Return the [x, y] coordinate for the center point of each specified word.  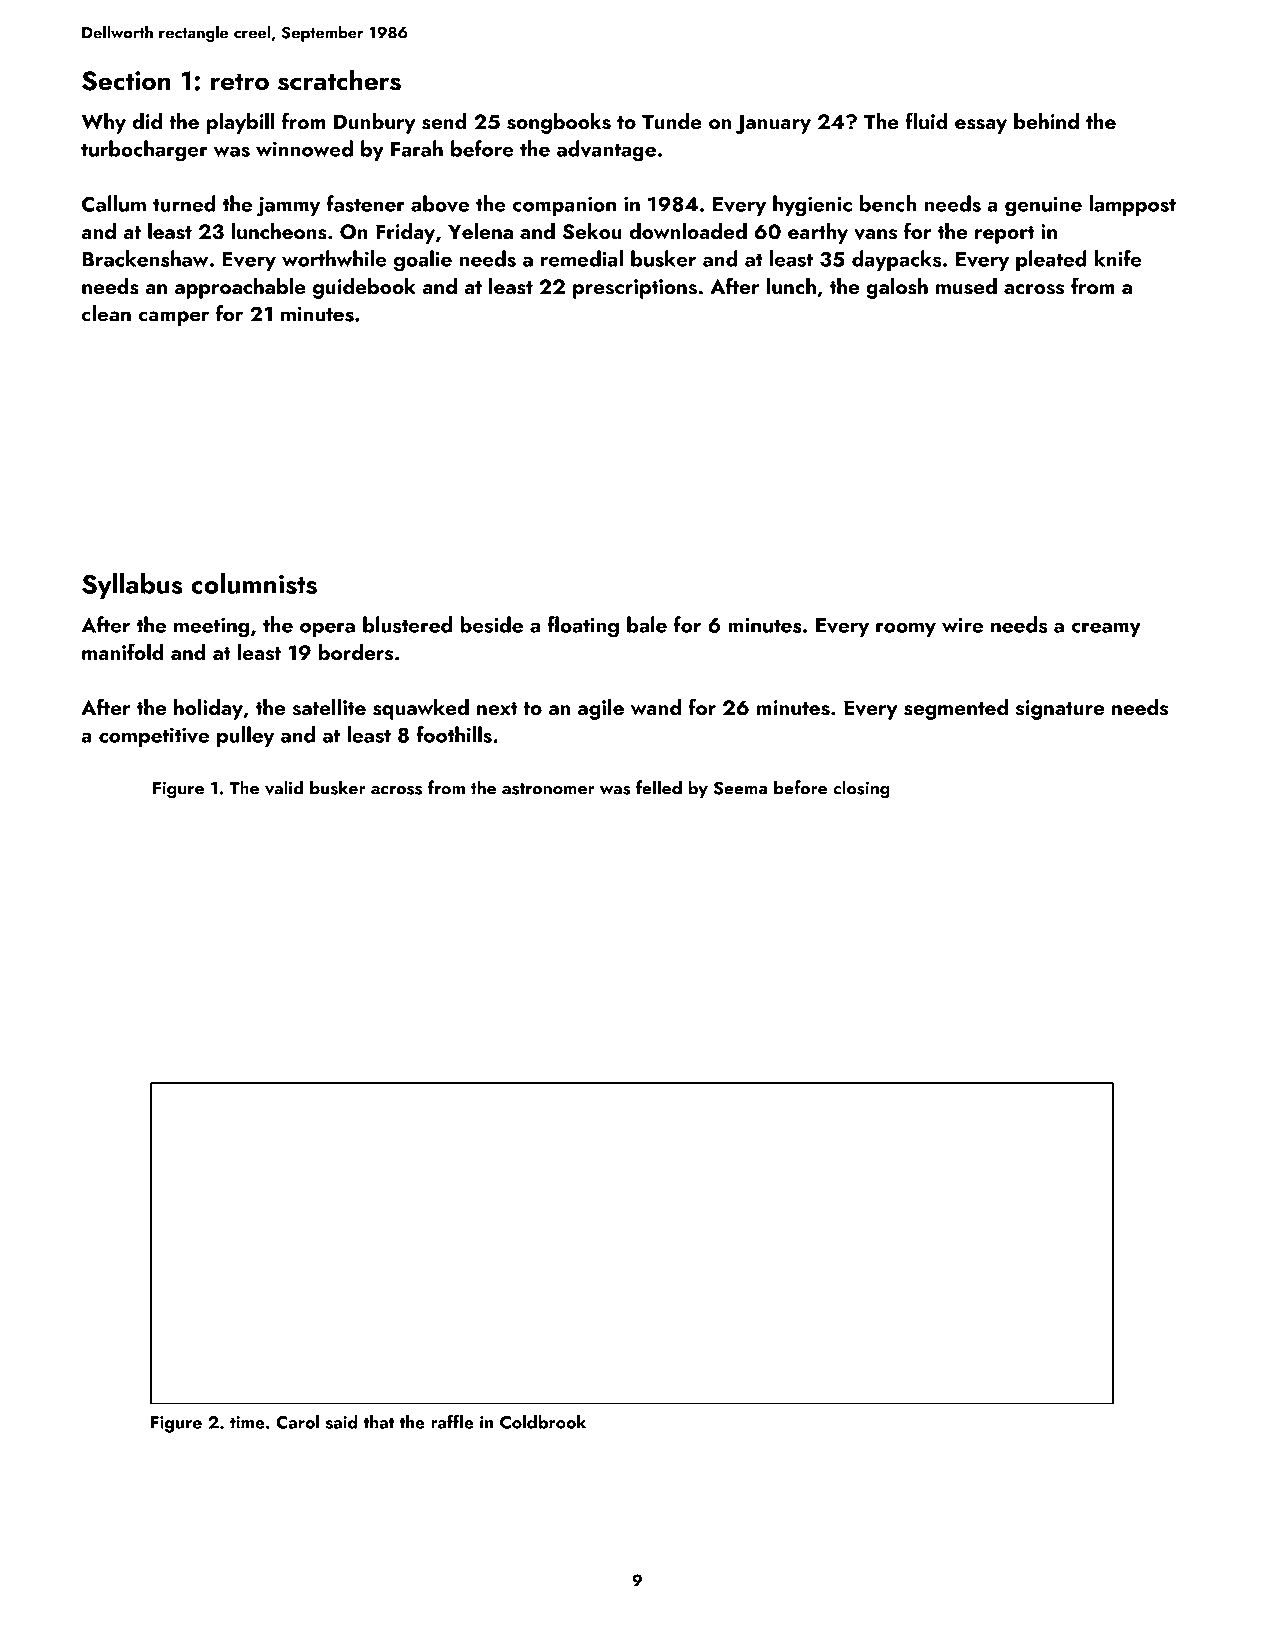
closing [861, 789]
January [773, 124]
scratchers [339, 80]
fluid [926, 120]
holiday [208, 709]
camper [174, 318]
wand [656, 707]
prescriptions [635, 289]
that [379, 1422]
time [247, 1422]
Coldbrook [543, 1422]
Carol [297, 1422]
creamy [1106, 629]
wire [962, 625]
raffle [452, 1421]
